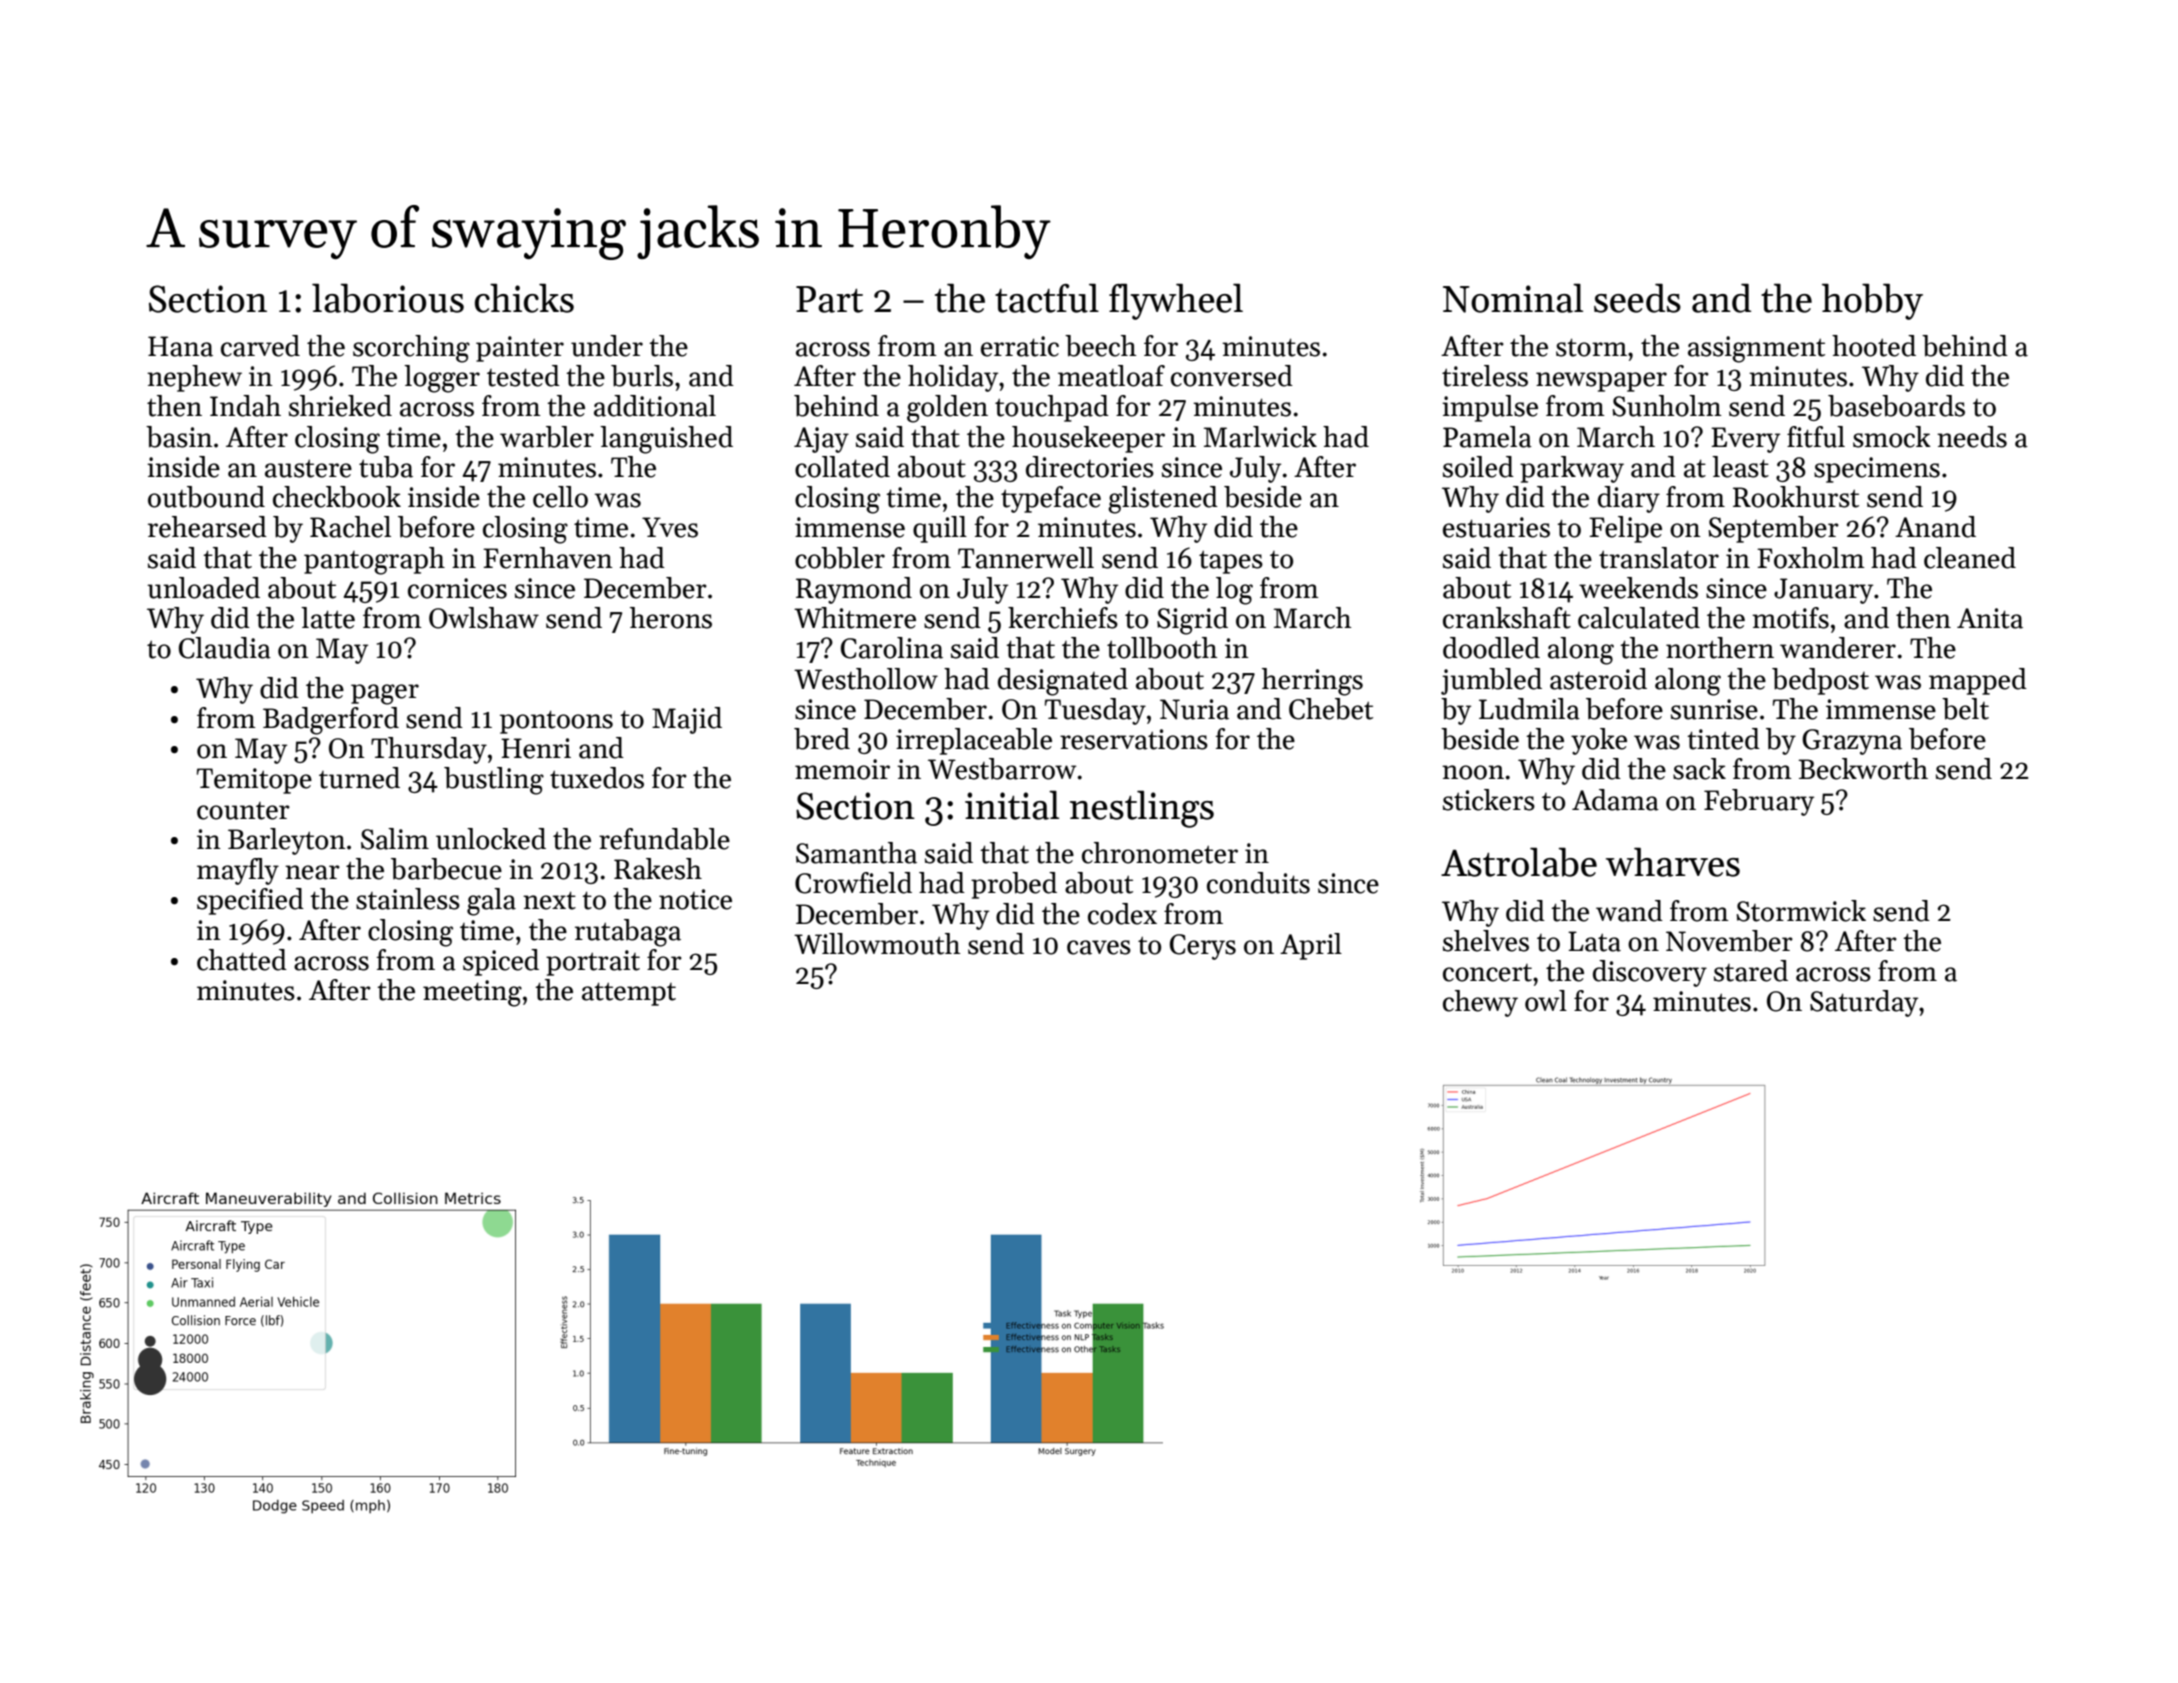 This screenshot has width=2178, height=1683. I want to click on attempt, so click(629, 994).
